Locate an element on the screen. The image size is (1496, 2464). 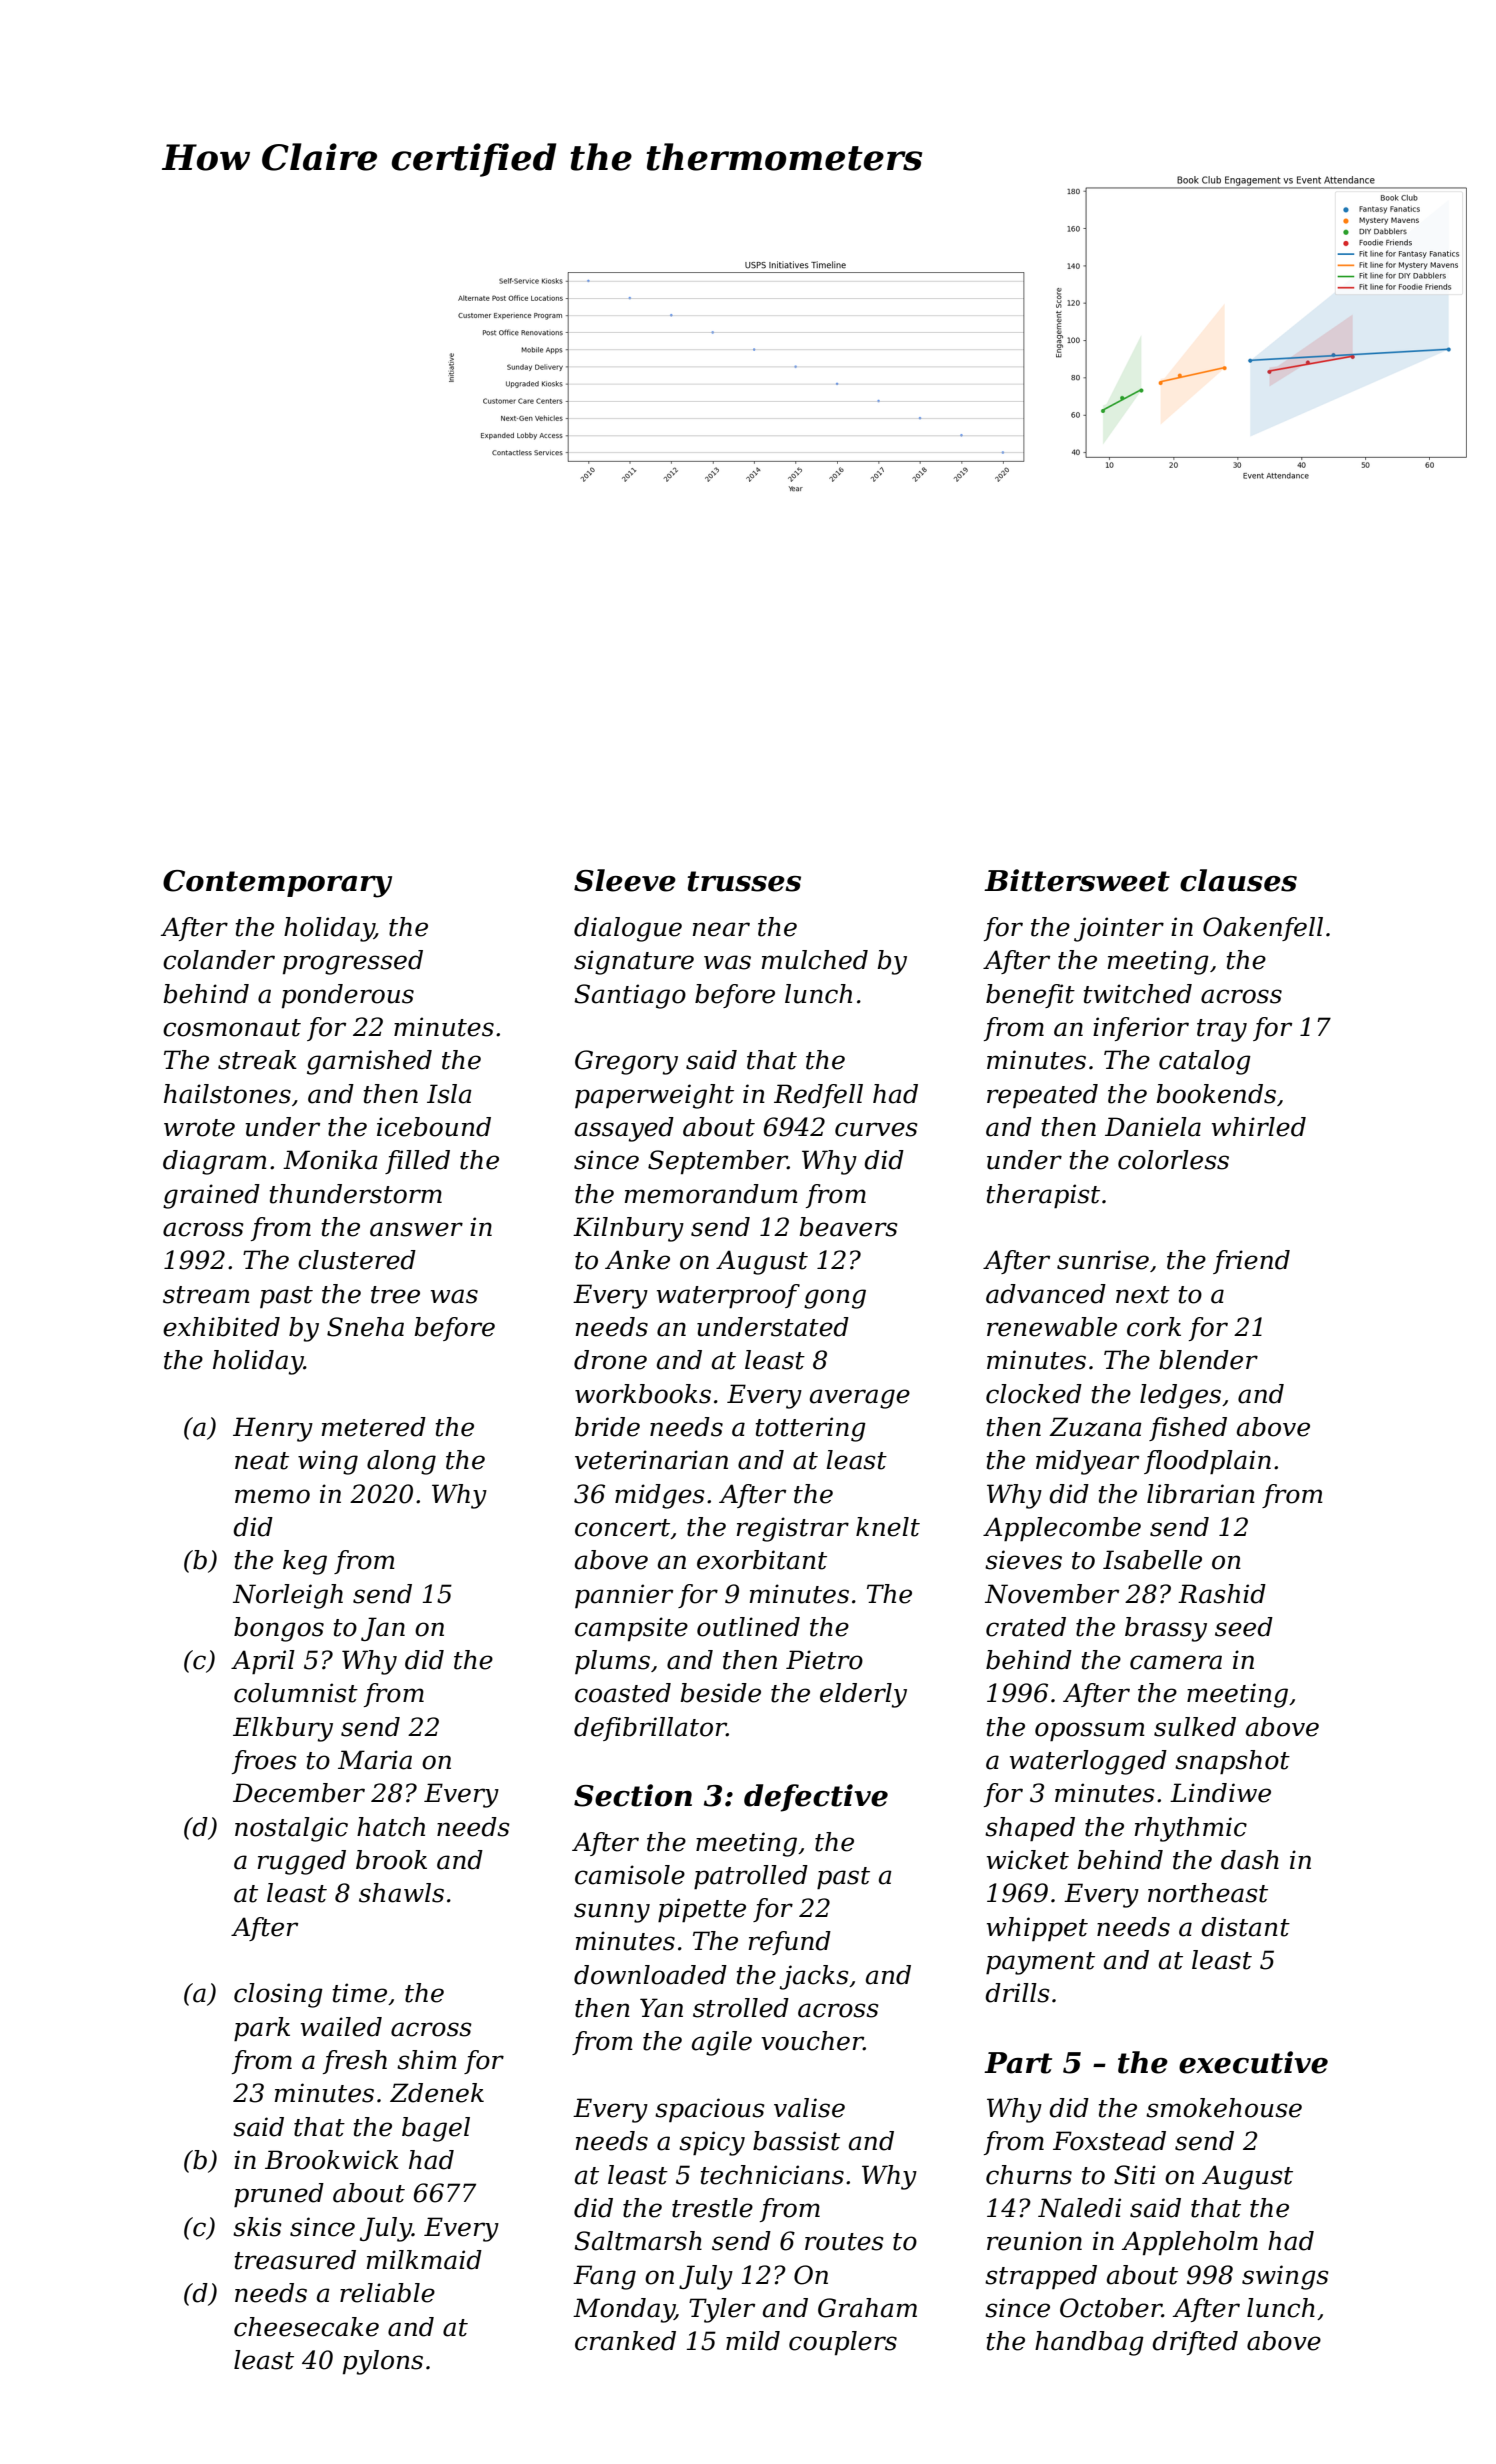
drifted is located at coordinates (1195, 2343).
